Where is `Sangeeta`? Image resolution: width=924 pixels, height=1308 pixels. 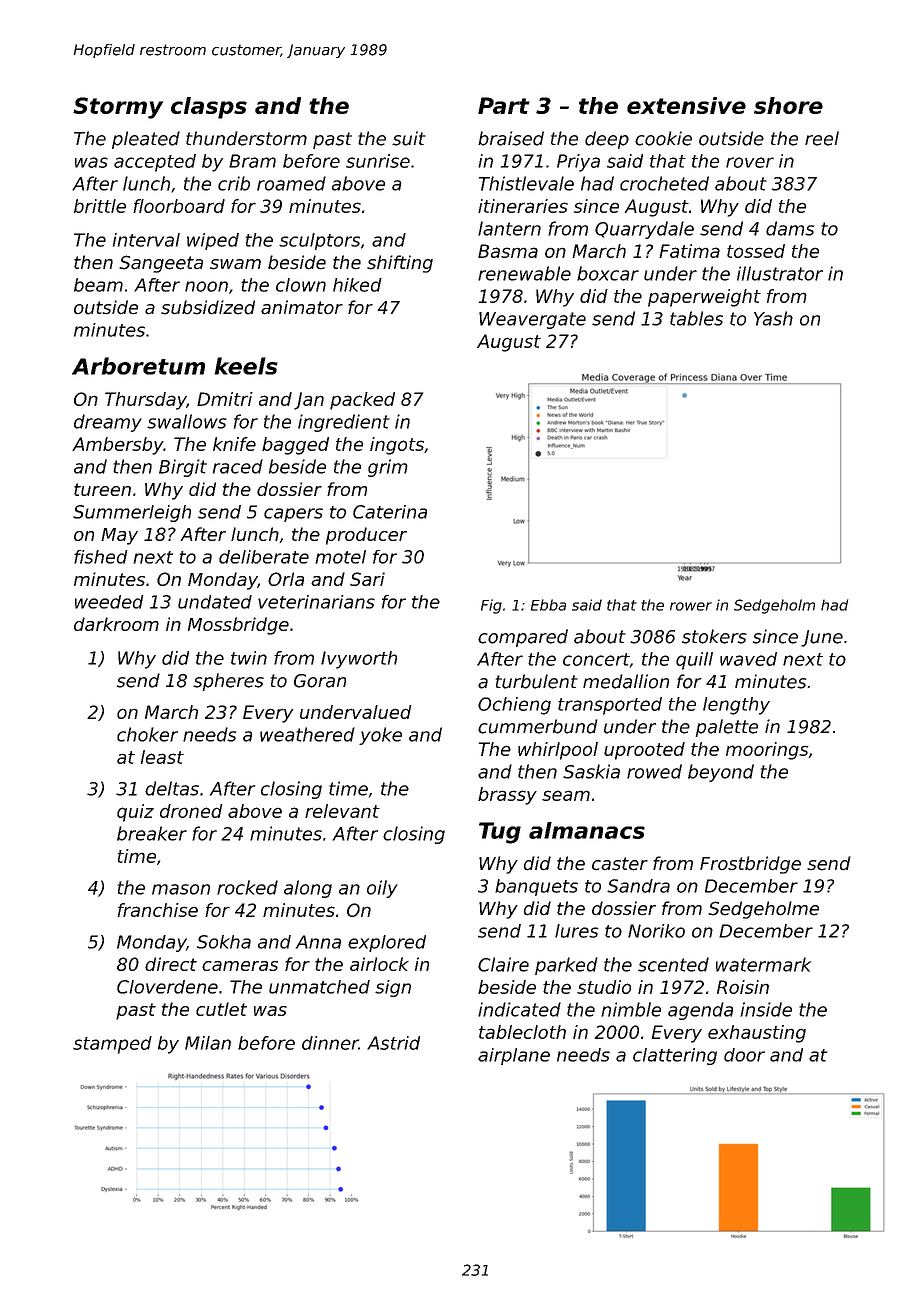 Sangeeta is located at coordinates (161, 264).
